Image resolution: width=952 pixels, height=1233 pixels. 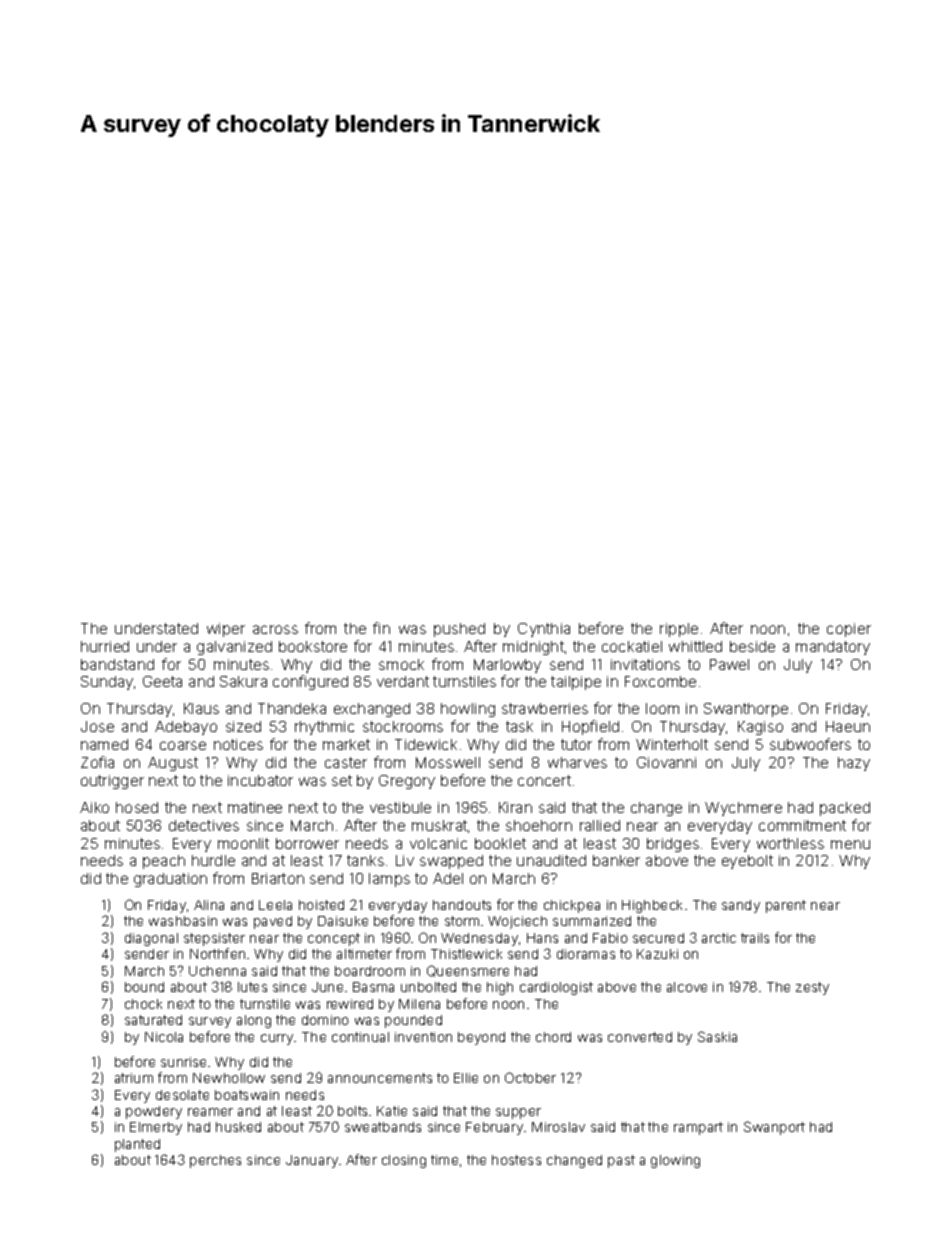 What do you see at coordinates (334, 939) in the page?
I see `concept` at bounding box center [334, 939].
